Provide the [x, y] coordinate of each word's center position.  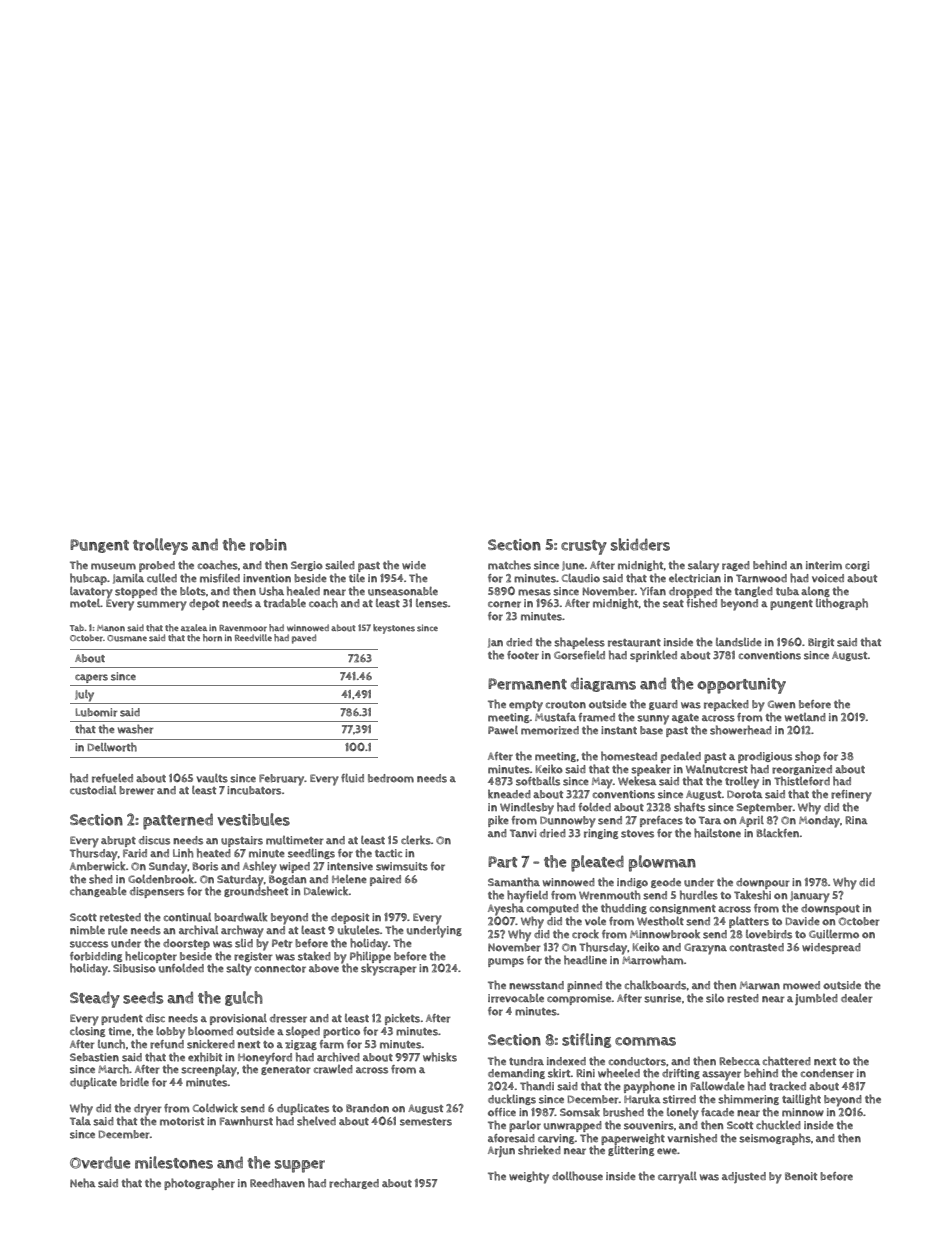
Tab [77, 627]
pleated [597, 863]
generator [286, 1070]
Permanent [527, 684]
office [502, 1112]
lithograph [842, 604]
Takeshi [752, 895]
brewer [137, 790]
